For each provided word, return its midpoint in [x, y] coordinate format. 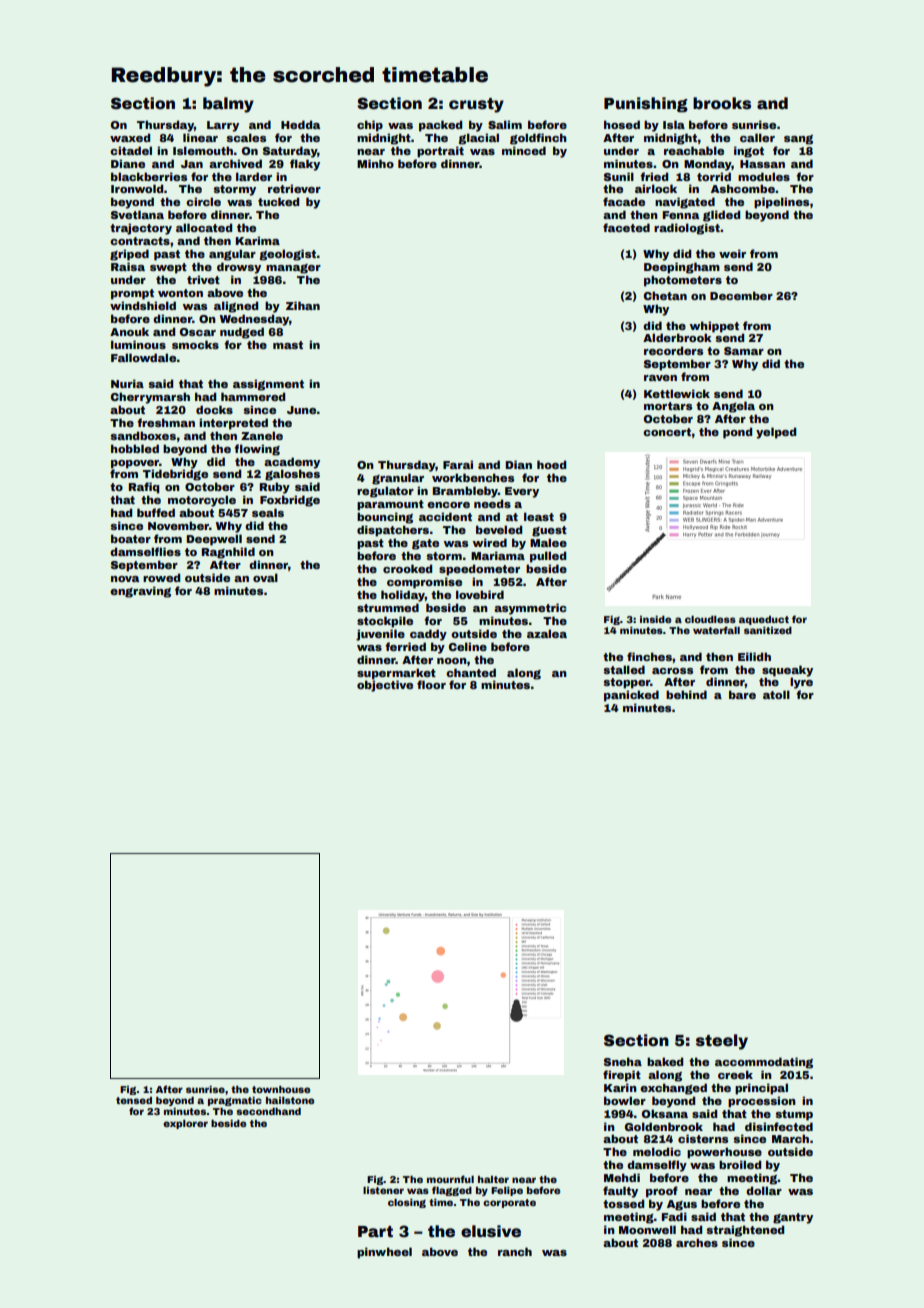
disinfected [779, 1126]
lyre [801, 683]
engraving [140, 592]
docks [214, 409]
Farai [458, 464]
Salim [505, 124]
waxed [130, 137]
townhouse [281, 1089]
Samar [744, 351]
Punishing [646, 104]
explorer [185, 1124]
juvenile [380, 635]
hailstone [290, 1100]
